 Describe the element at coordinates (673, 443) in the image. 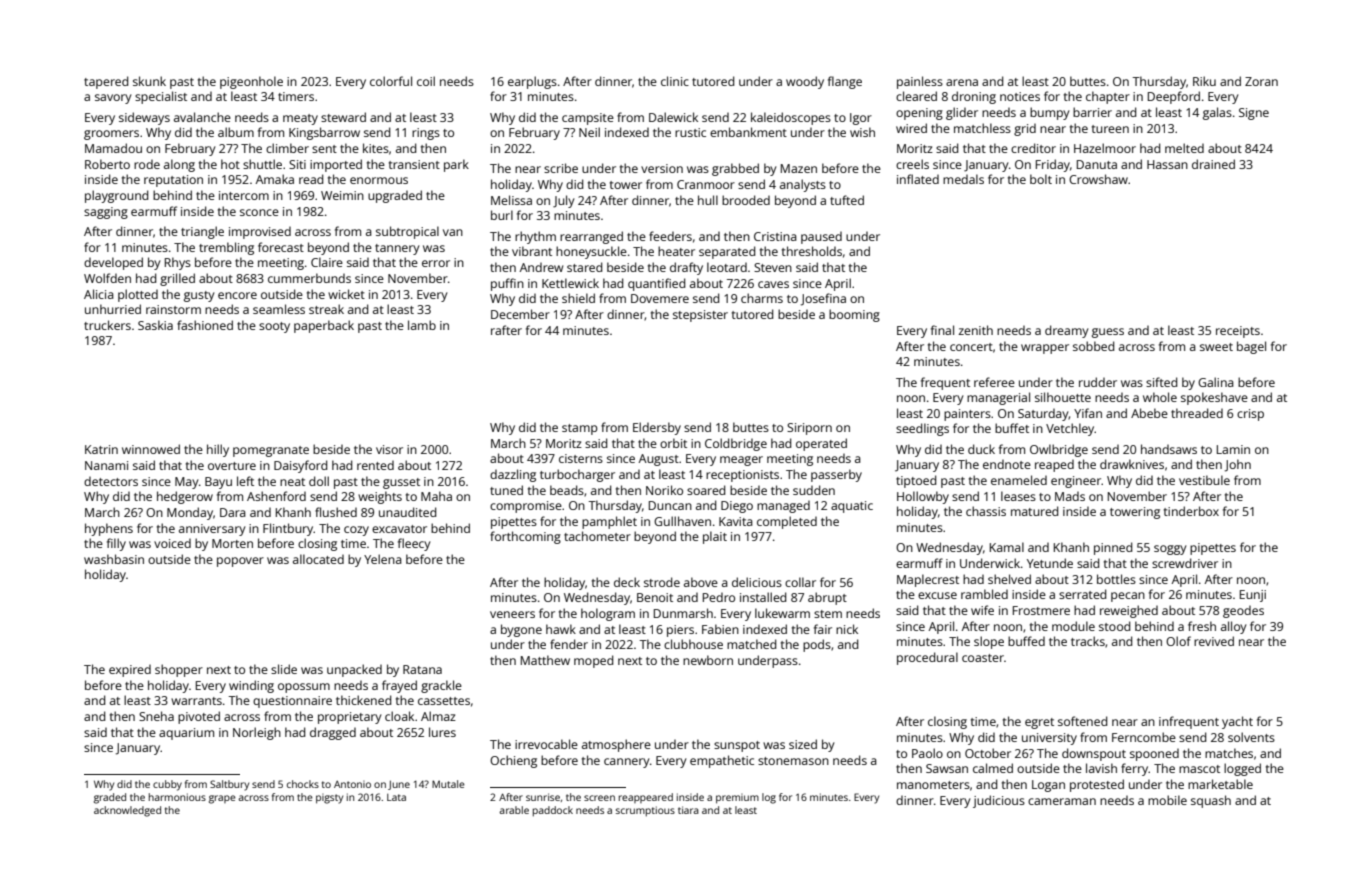

I see `orbit` at that location.
